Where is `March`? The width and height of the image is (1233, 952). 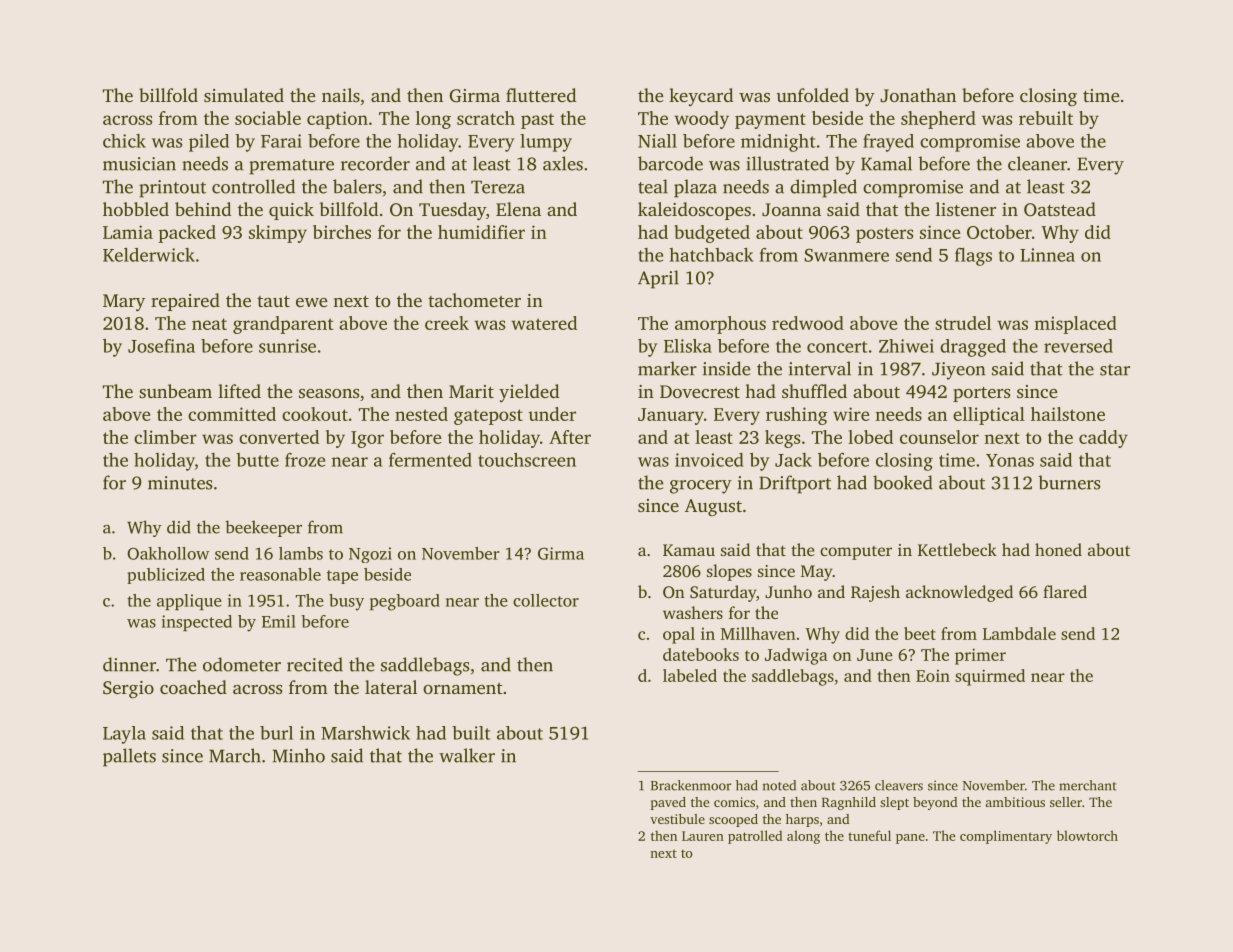
March is located at coordinates (235, 755).
